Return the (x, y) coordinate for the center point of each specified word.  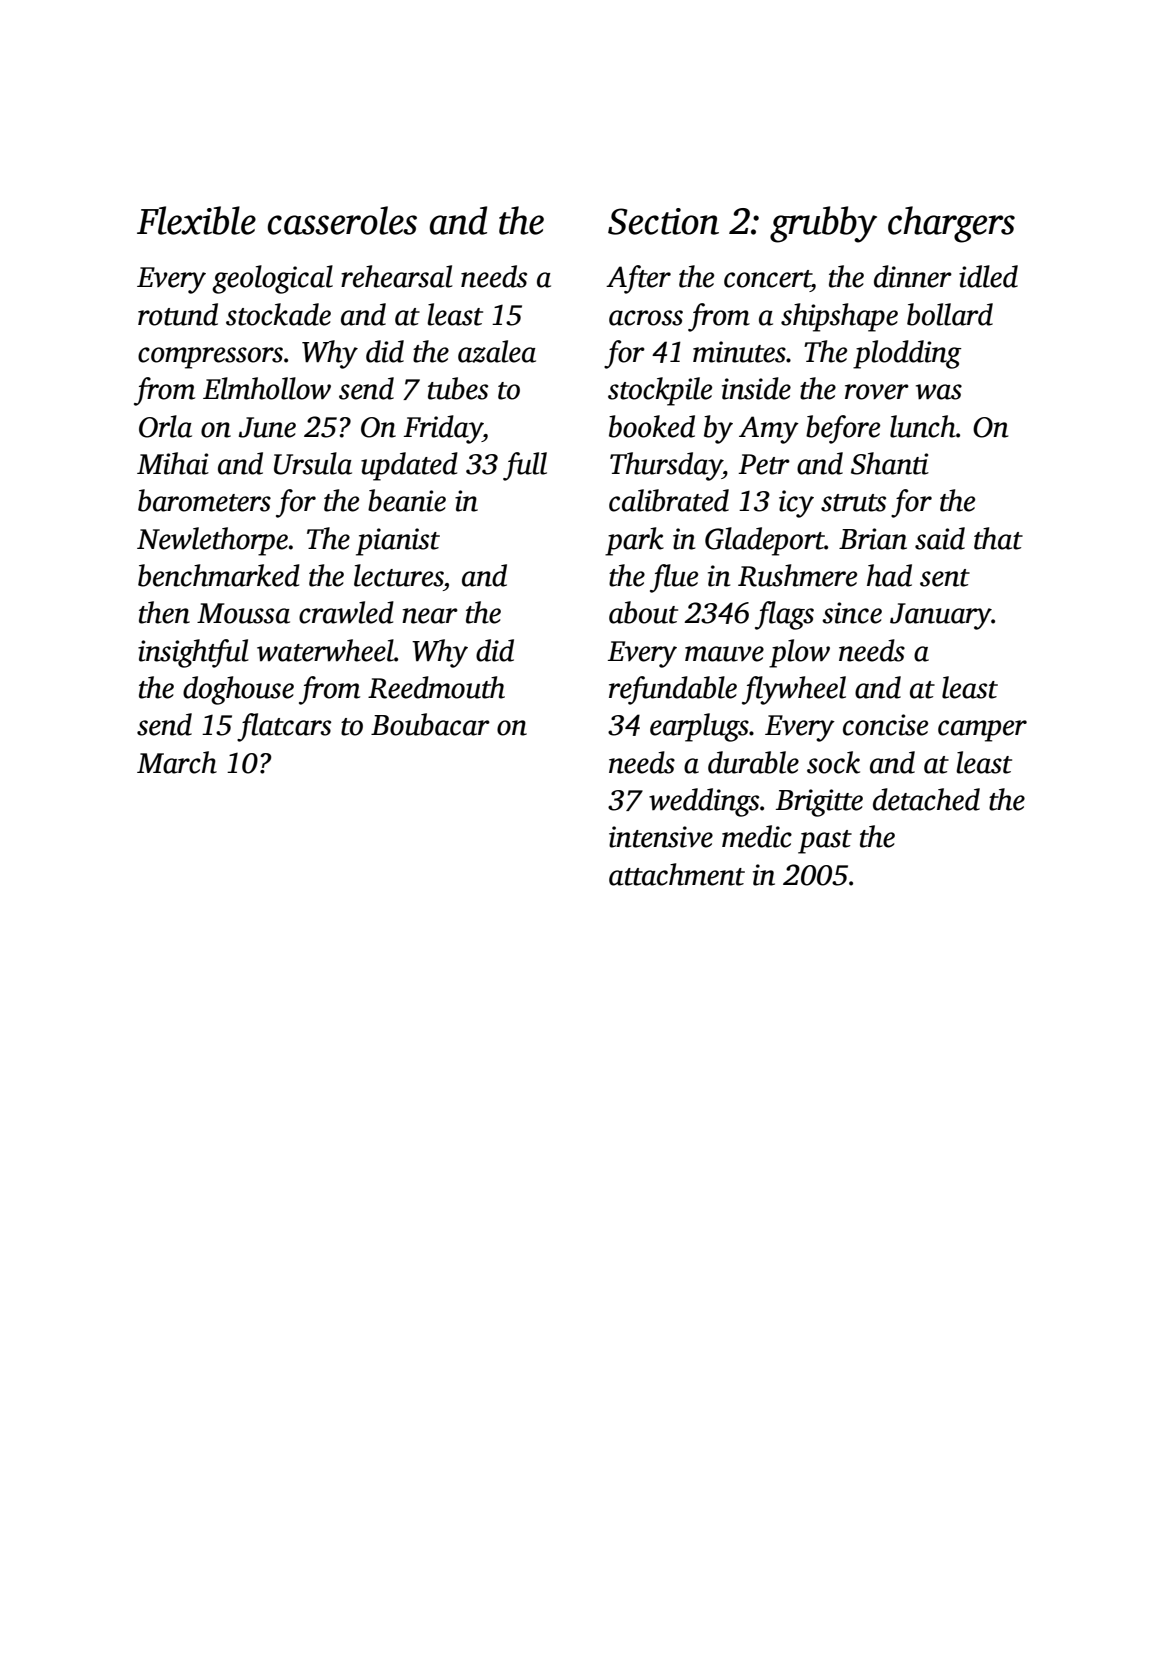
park (634, 541)
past (825, 842)
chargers (951, 224)
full (525, 466)
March (177, 762)
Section (663, 221)
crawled (346, 612)
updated (409, 466)
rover (877, 392)
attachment (677, 874)
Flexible (196, 220)
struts (853, 503)
